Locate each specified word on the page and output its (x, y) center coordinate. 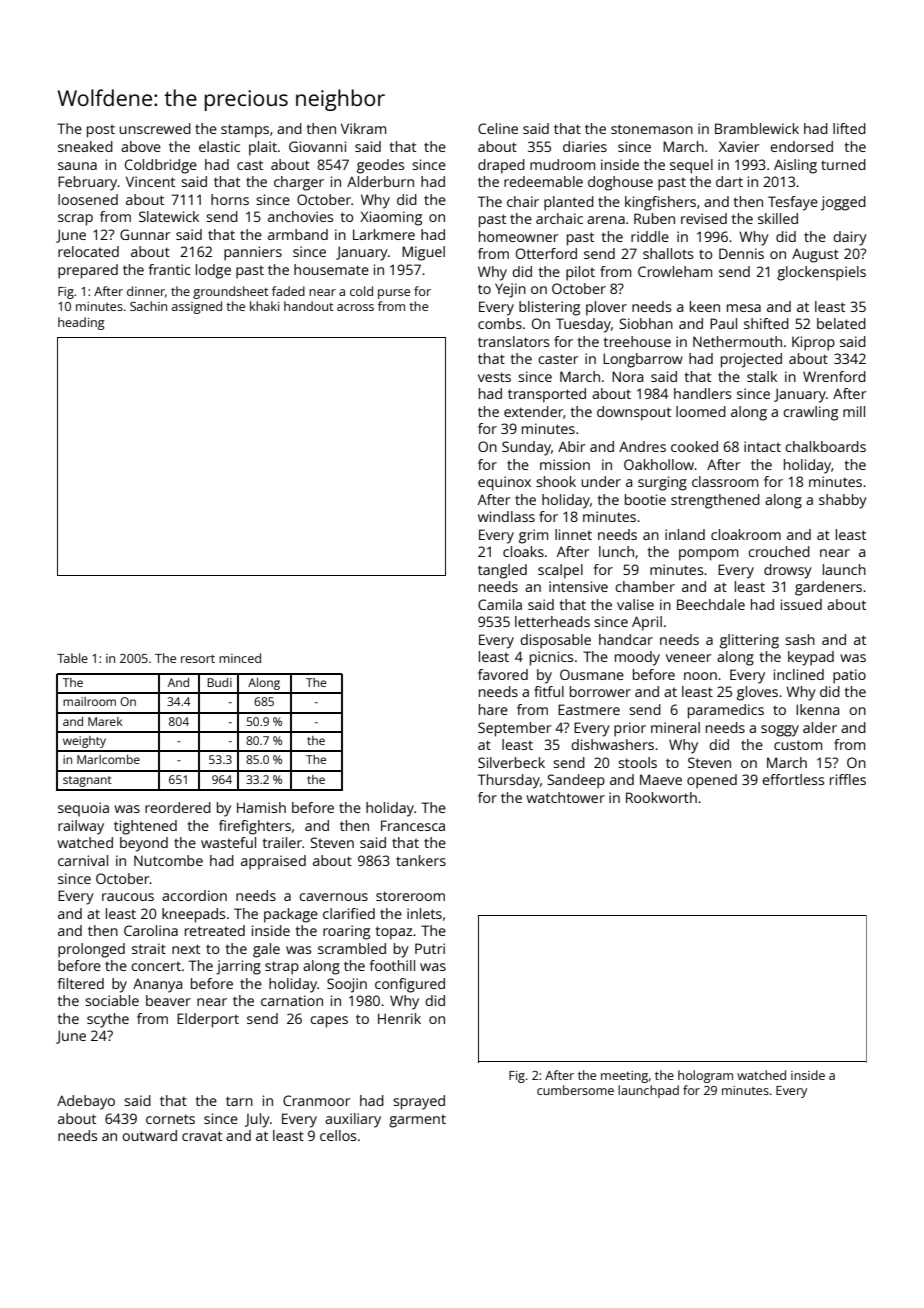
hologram (705, 1076)
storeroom (410, 896)
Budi (219, 682)
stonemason (652, 129)
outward (149, 1135)
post (101, 131)
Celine (498, 128)
